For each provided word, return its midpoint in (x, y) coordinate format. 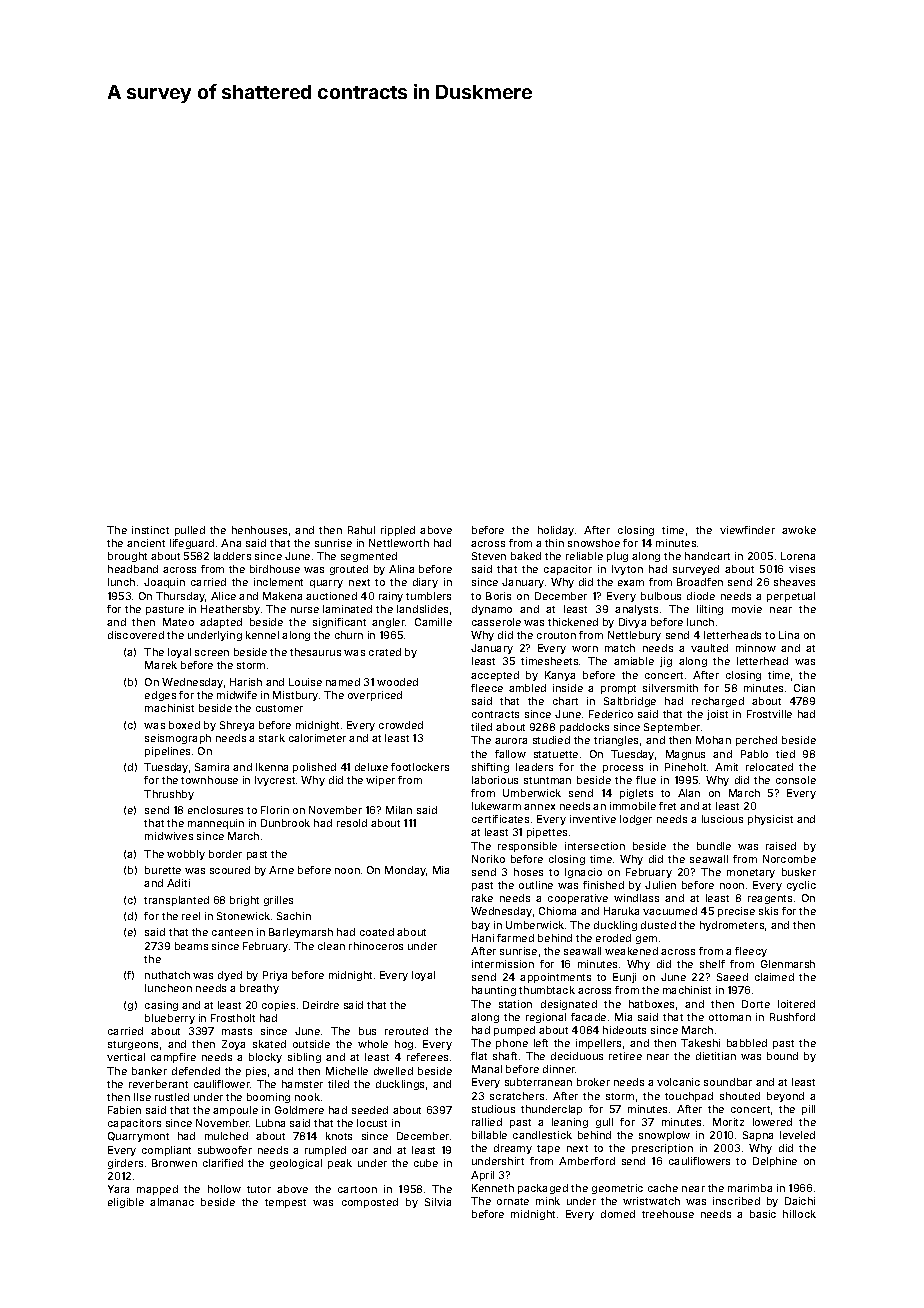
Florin (275, 810)
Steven (489, 556)
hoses (528, 872)
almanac (172, 1202)
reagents (770, 899)
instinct (150, 530)
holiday (556, 531)
